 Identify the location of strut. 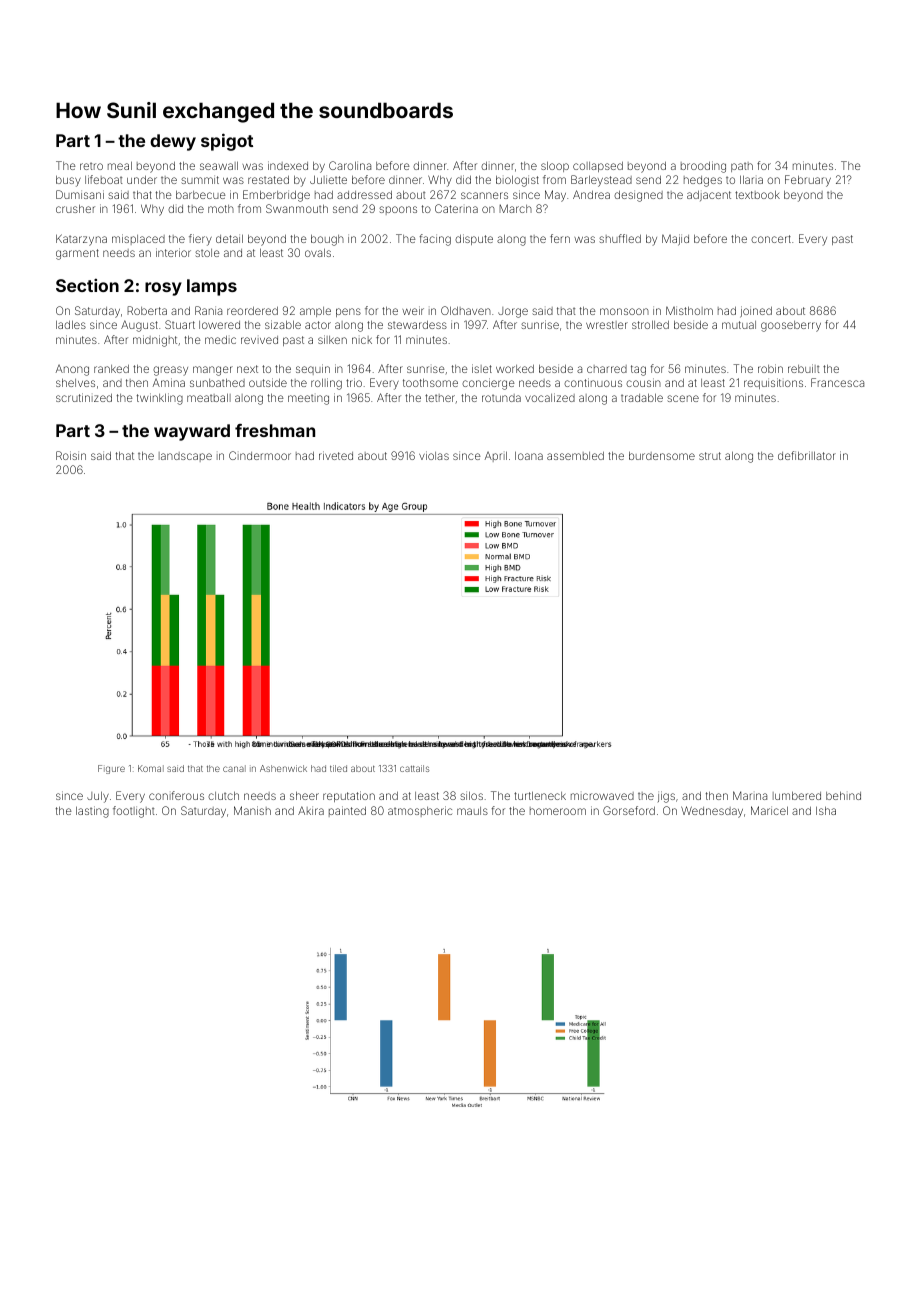
(710, 456).
